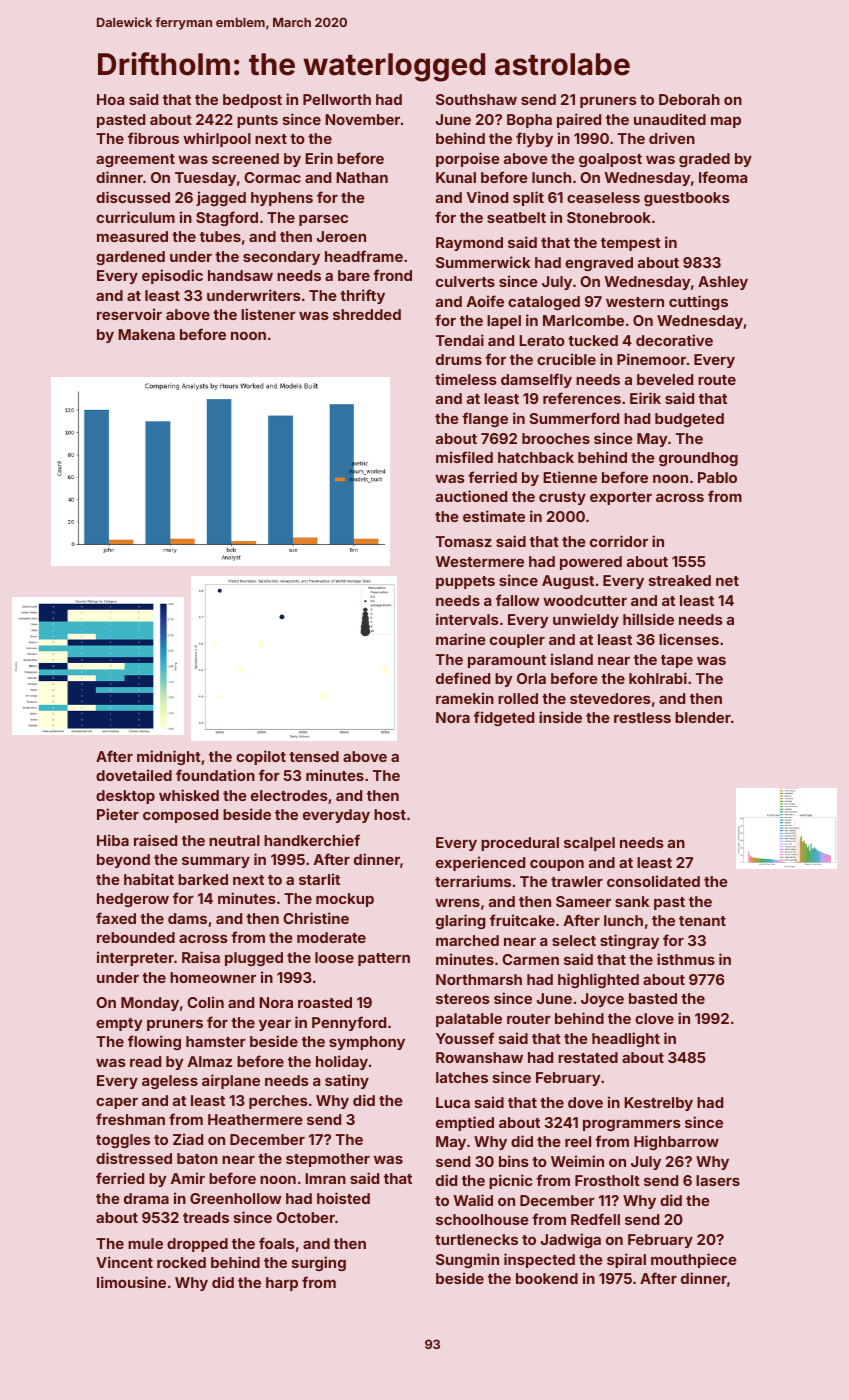 This screenshot has width=849, height=1400. I want to click on Cormac, so click(272, 177).
